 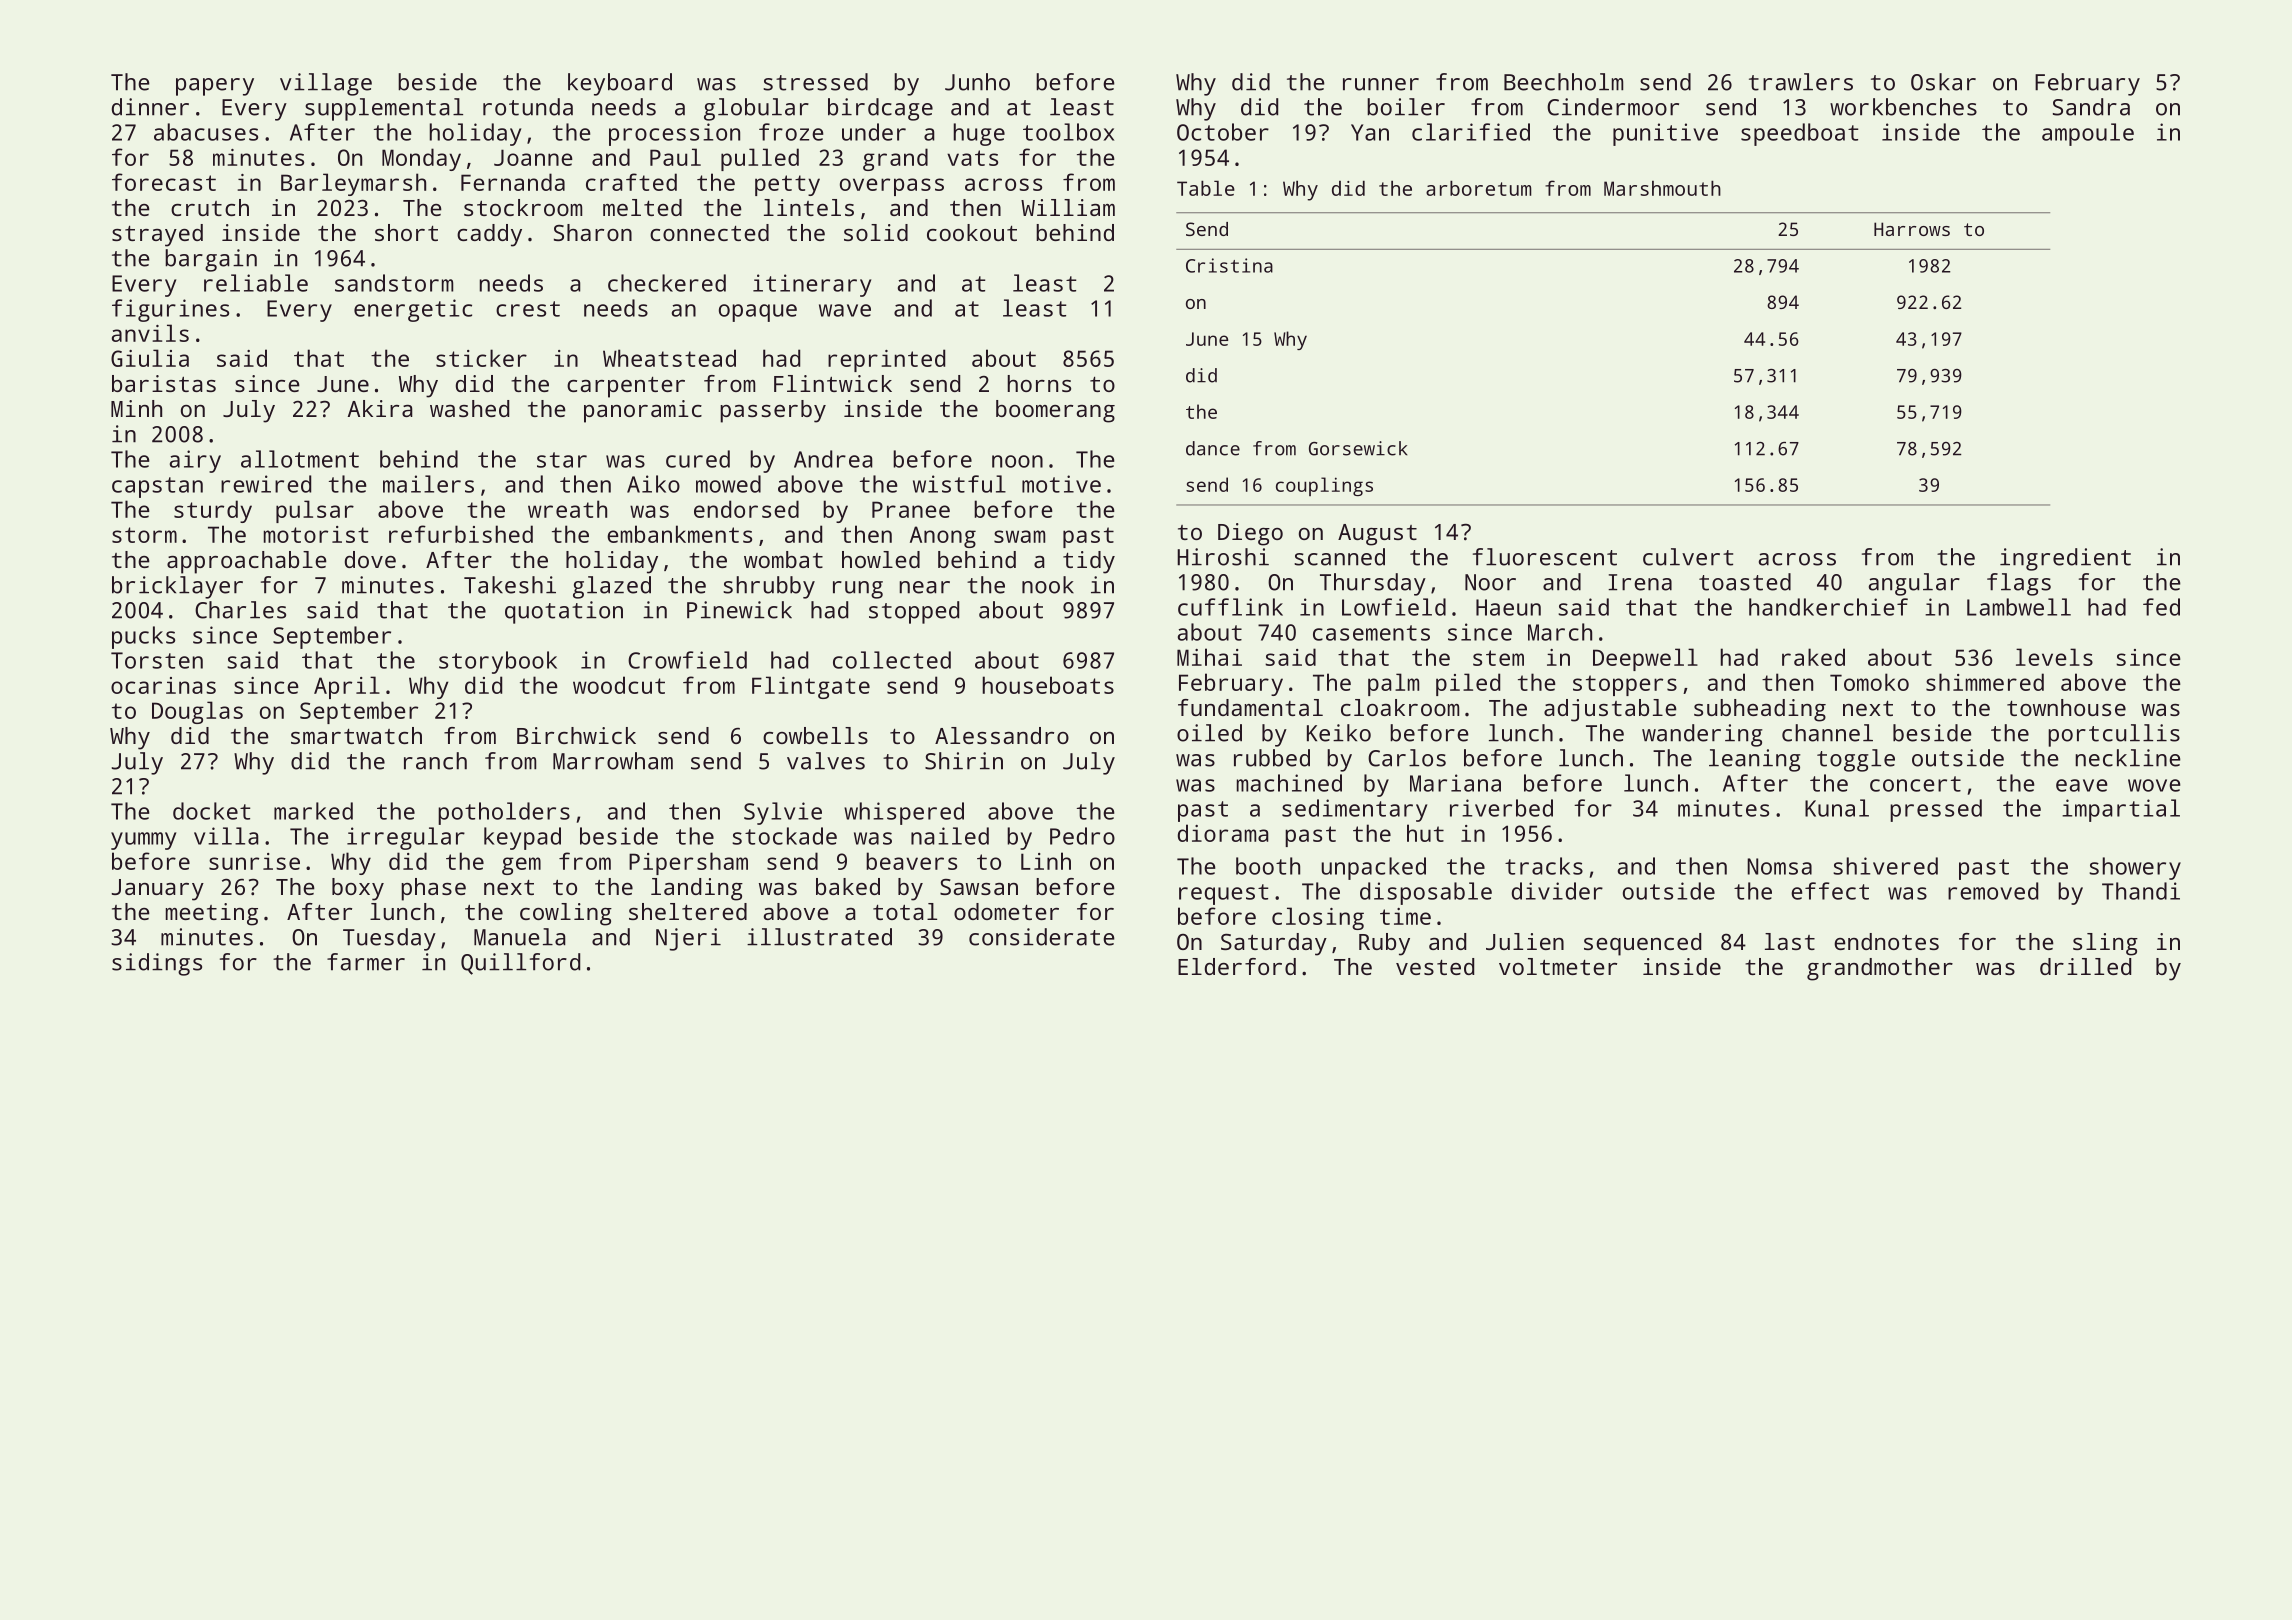 What do you see at coordinates (1943, 82) in the document?
I see `Oskar` at bounding box center [1943, 82].
